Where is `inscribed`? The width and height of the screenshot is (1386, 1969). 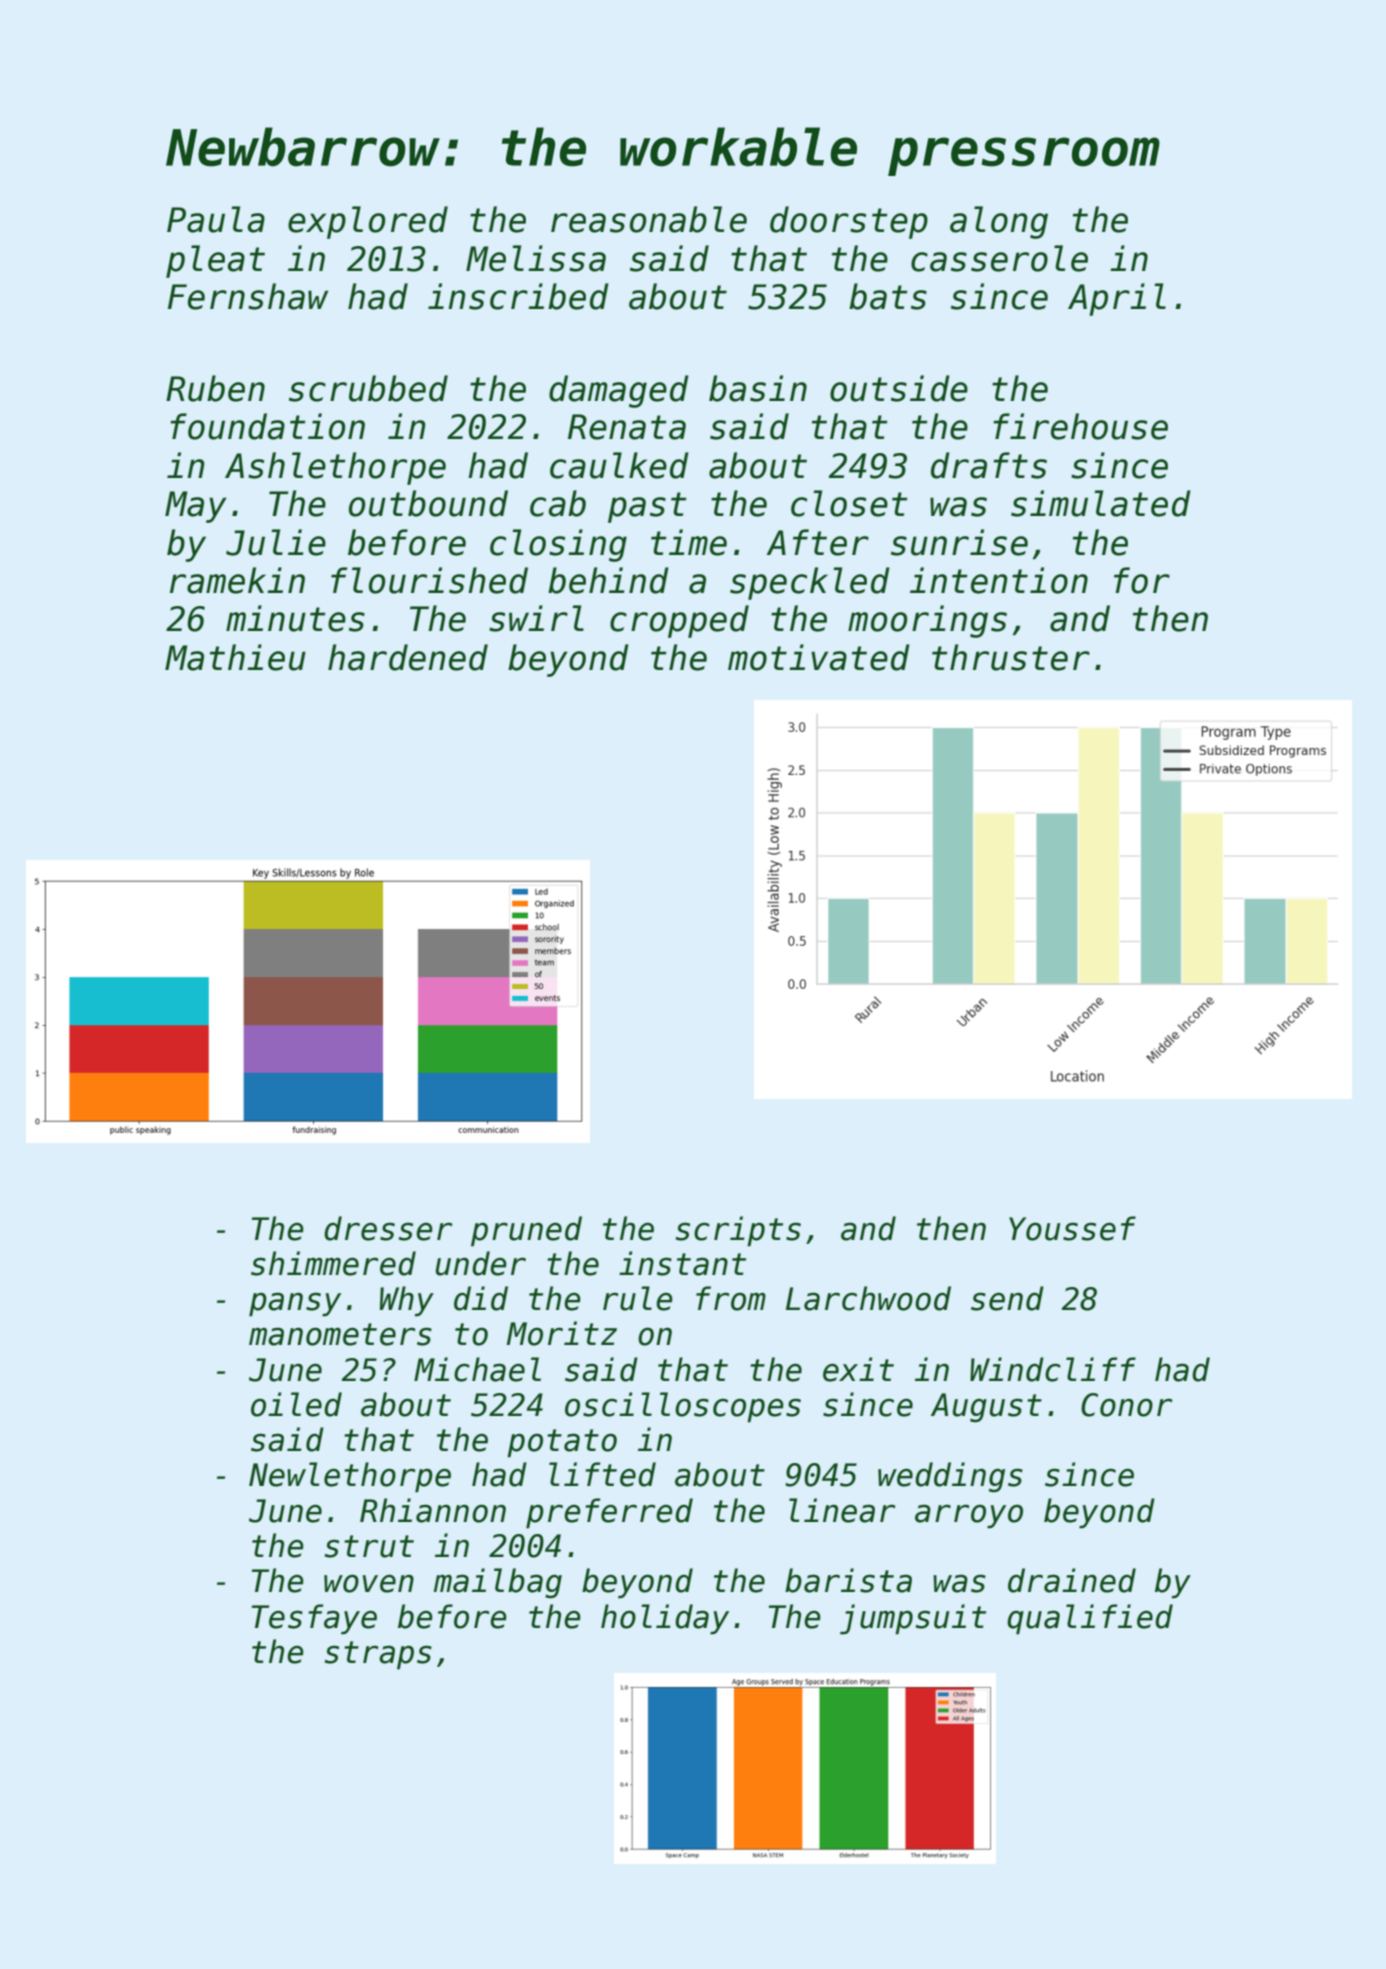
inscribed is located at coordinates (518, 296).
